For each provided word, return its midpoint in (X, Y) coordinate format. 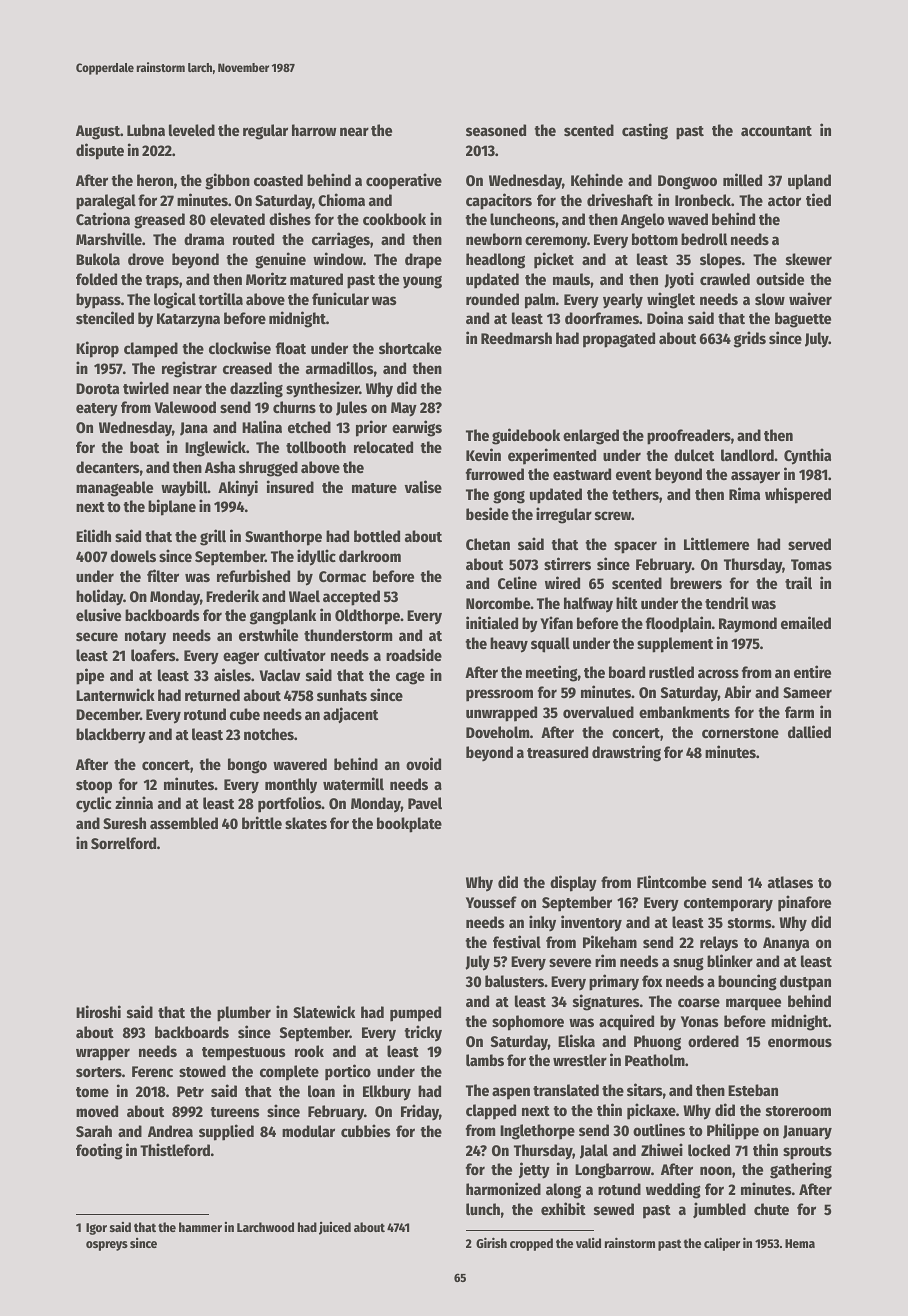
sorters (99, 1072)
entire (812, 671)
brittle (262, 822)
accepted (351, 598)
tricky (423, 1033)
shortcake (410, 348)
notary (145, 638)
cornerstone (740, 733)
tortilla (220, 298)
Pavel (425, 803)
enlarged (591, 437)
